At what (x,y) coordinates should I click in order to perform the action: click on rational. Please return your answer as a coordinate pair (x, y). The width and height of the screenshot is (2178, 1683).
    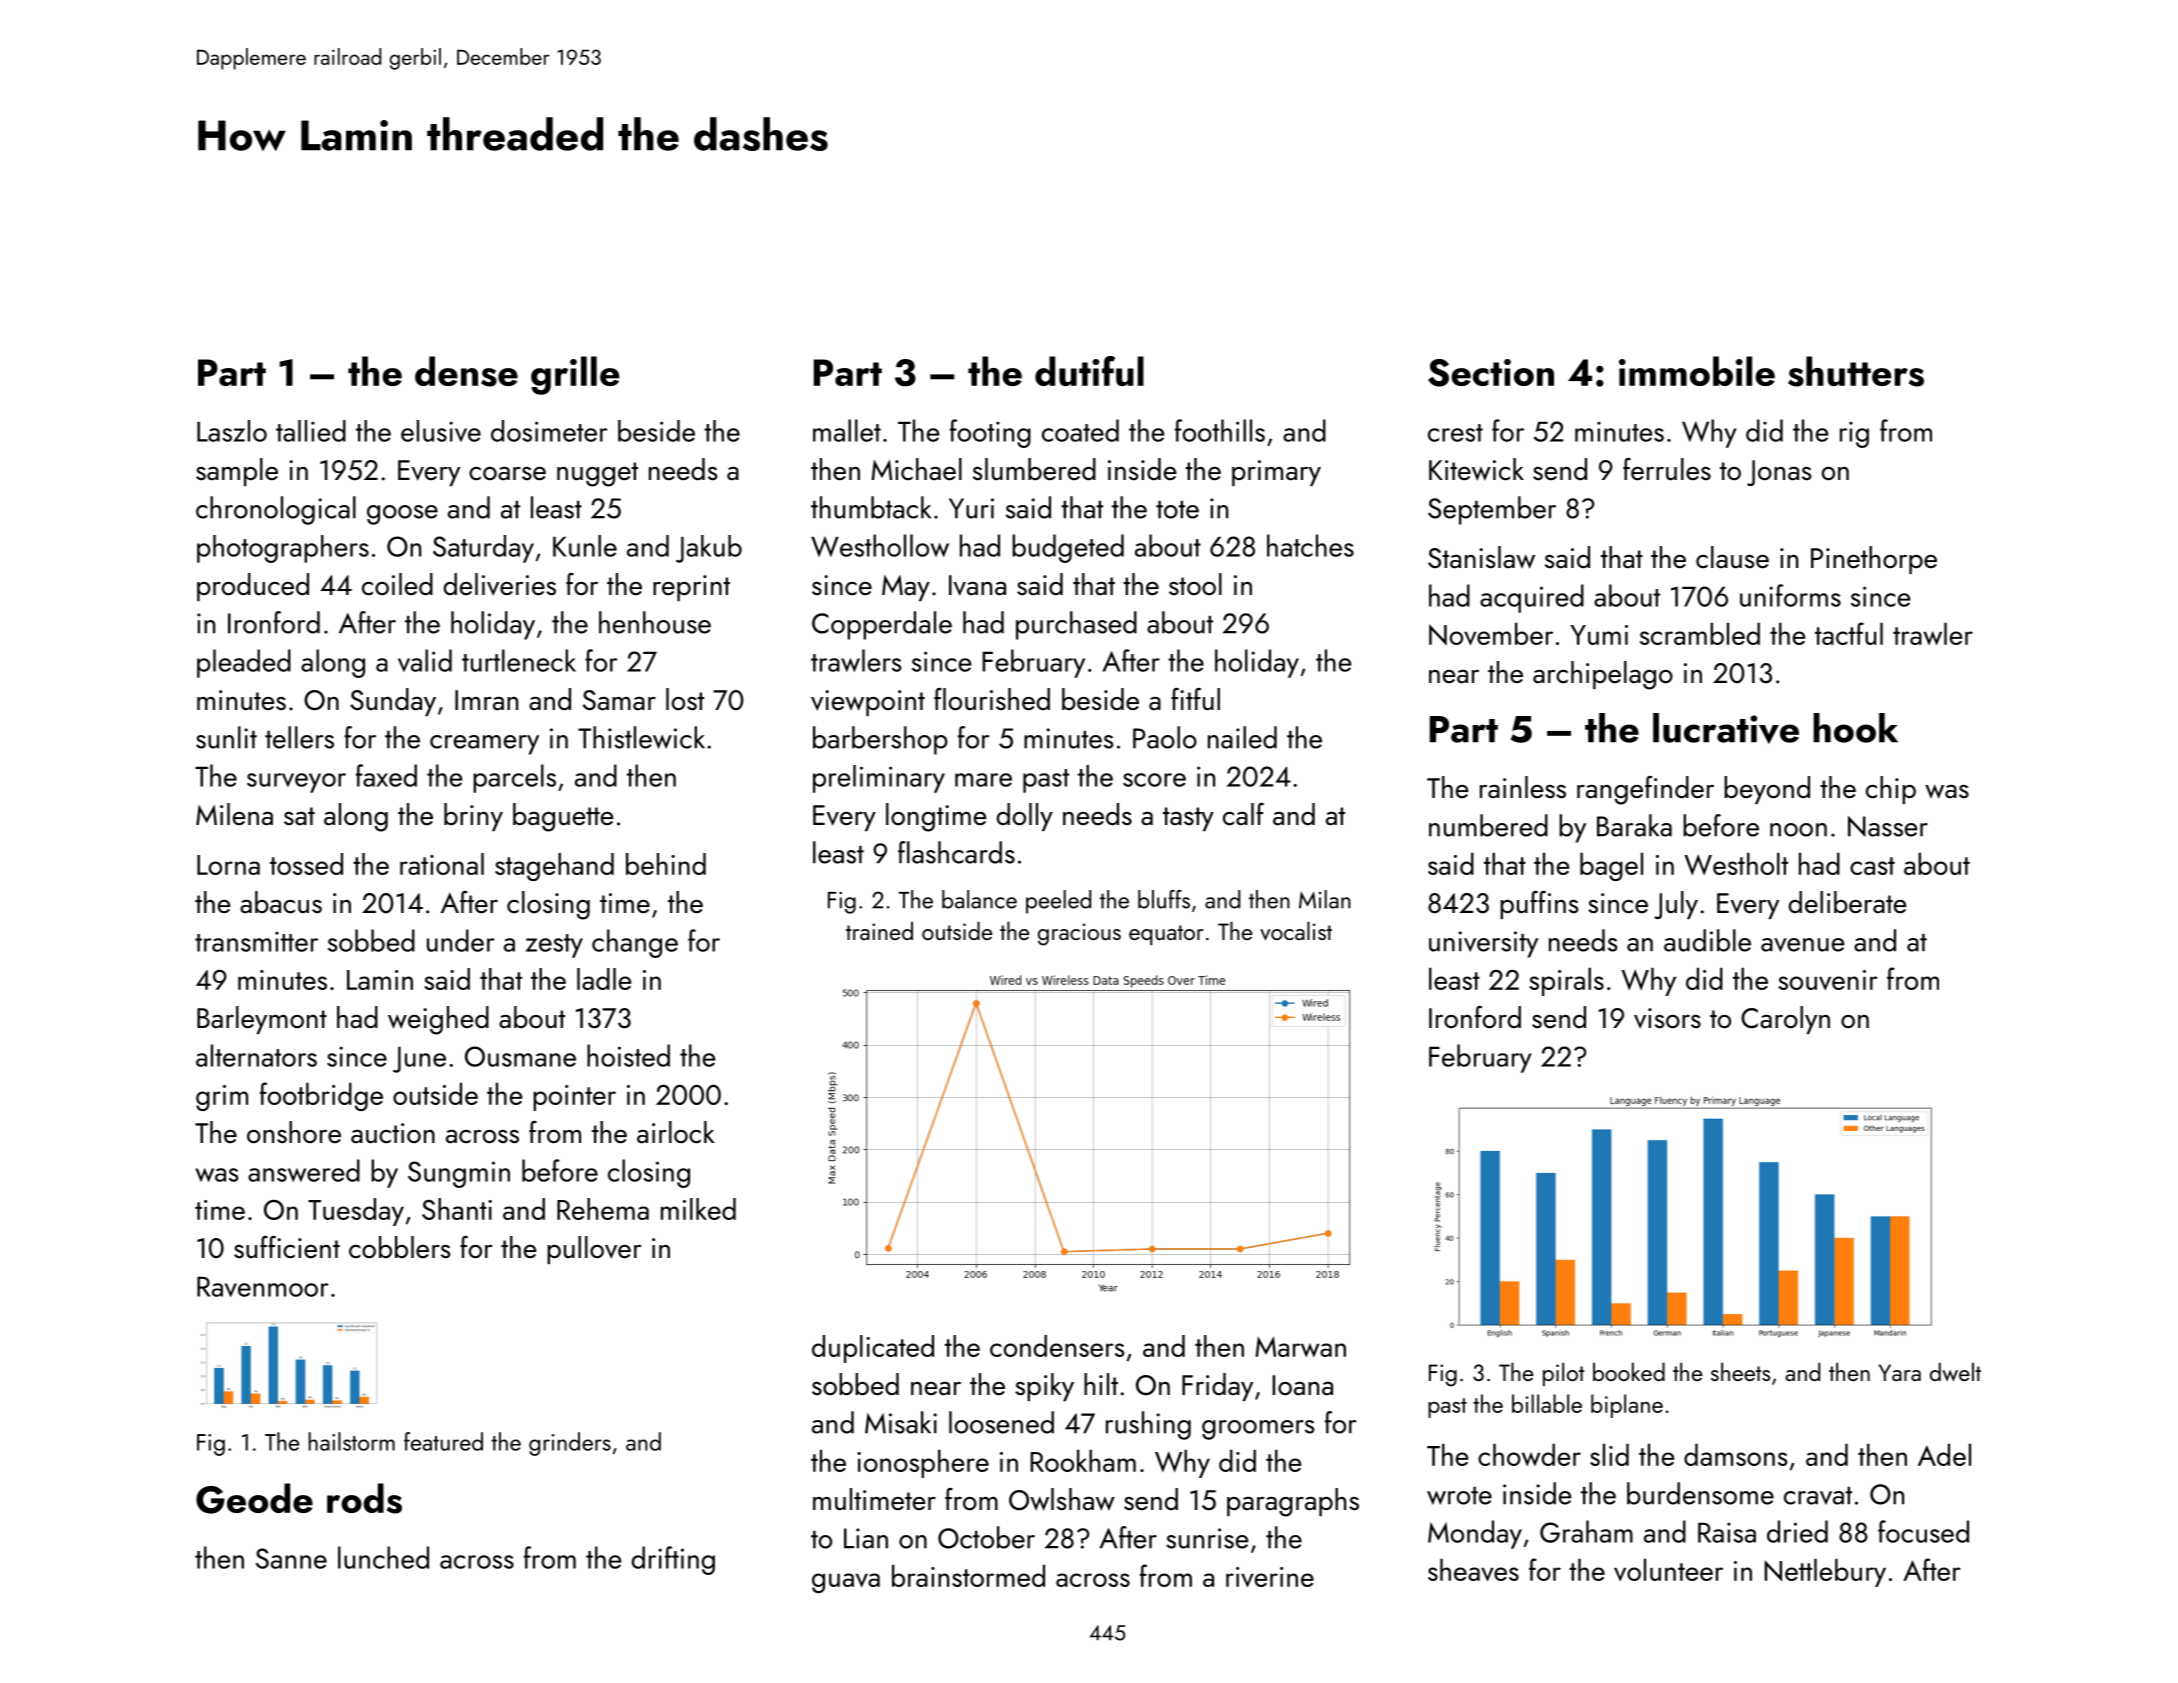
    Looking at the image, I should click on (442, 864).
